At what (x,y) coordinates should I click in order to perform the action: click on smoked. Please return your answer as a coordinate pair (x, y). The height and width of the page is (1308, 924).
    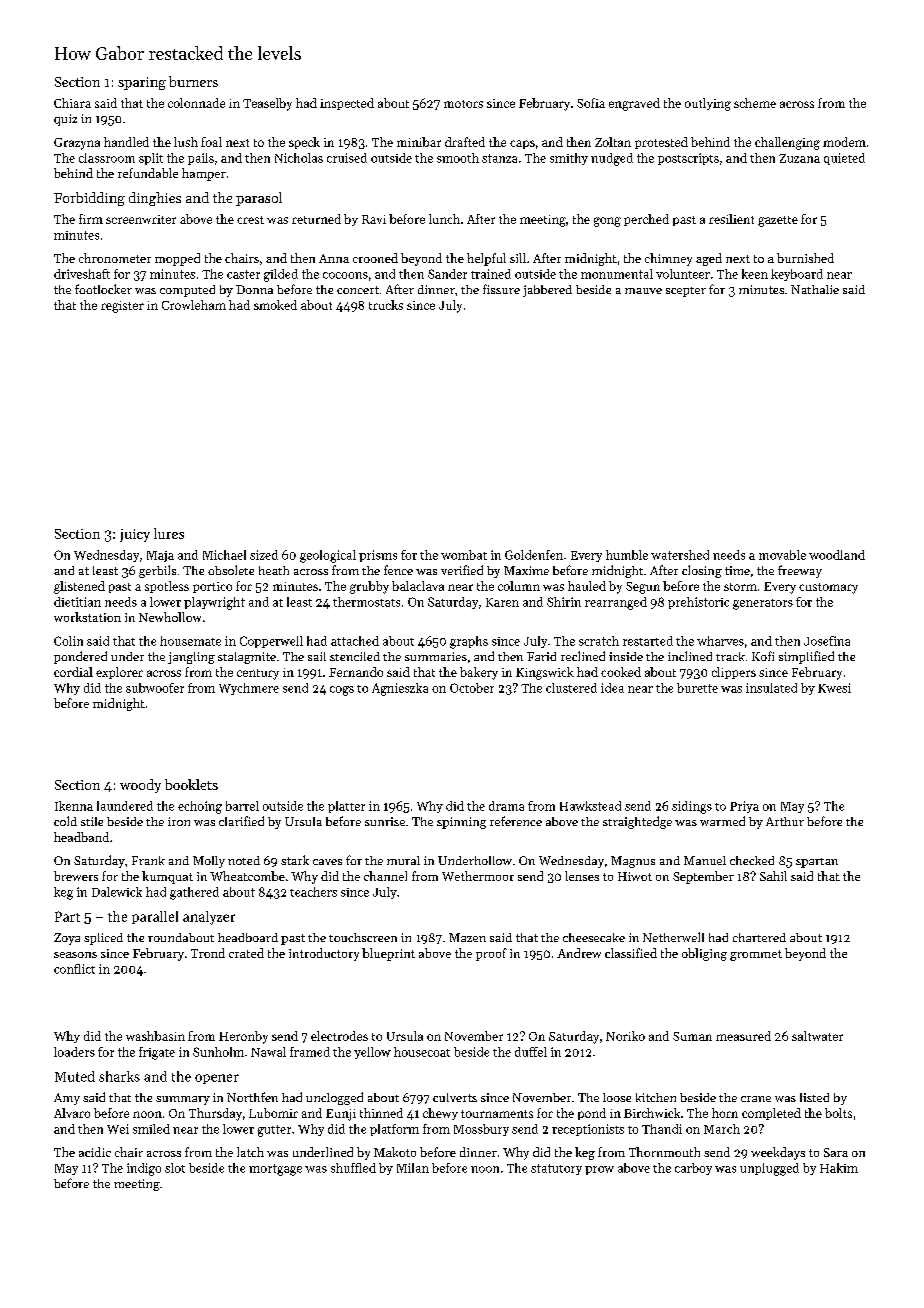
    Looking at the image, I should click on (275, 305).
